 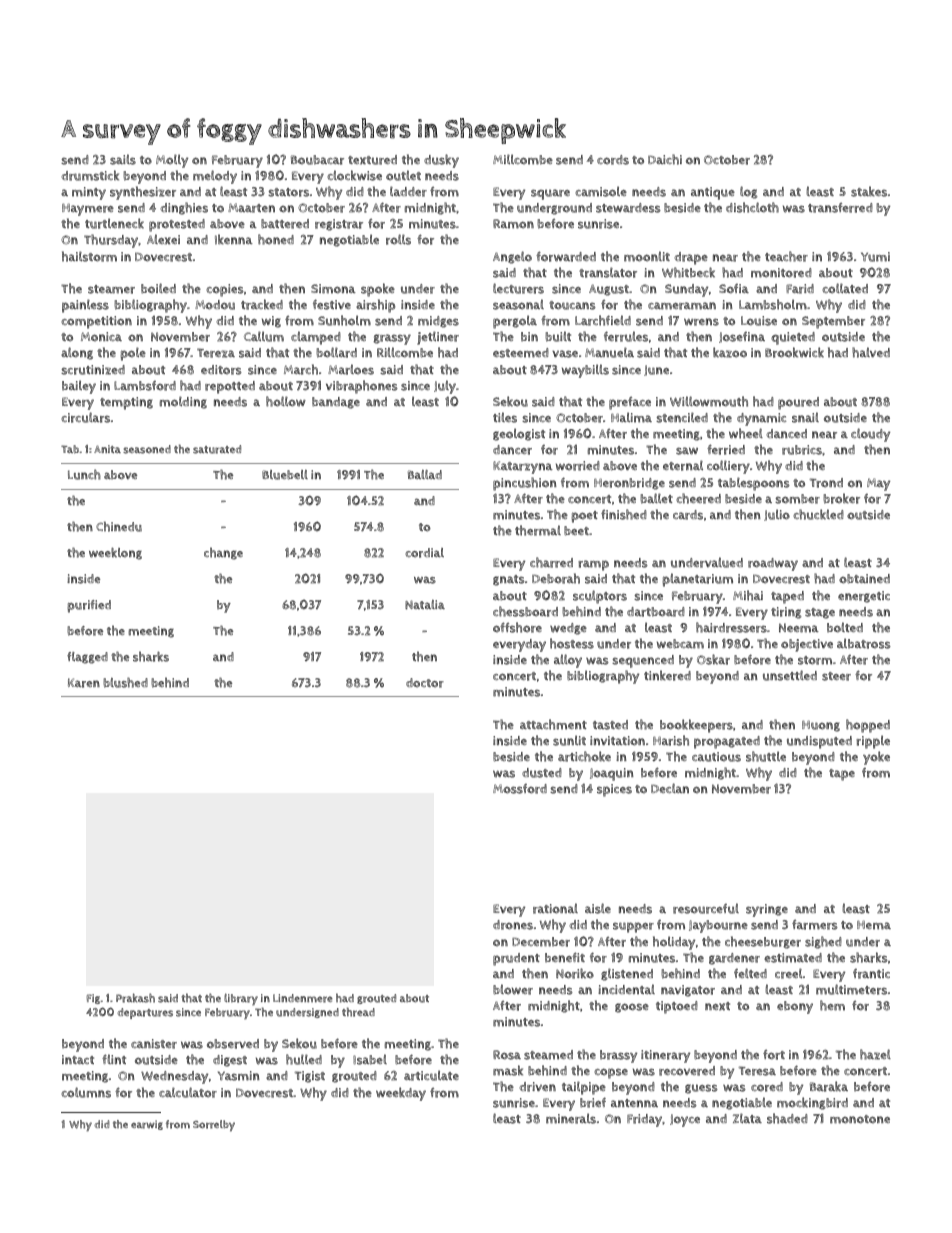 What do you see at coordinates (864, 579) in the screenshot?
I see `obtained` at bounding box center [864, 579].
